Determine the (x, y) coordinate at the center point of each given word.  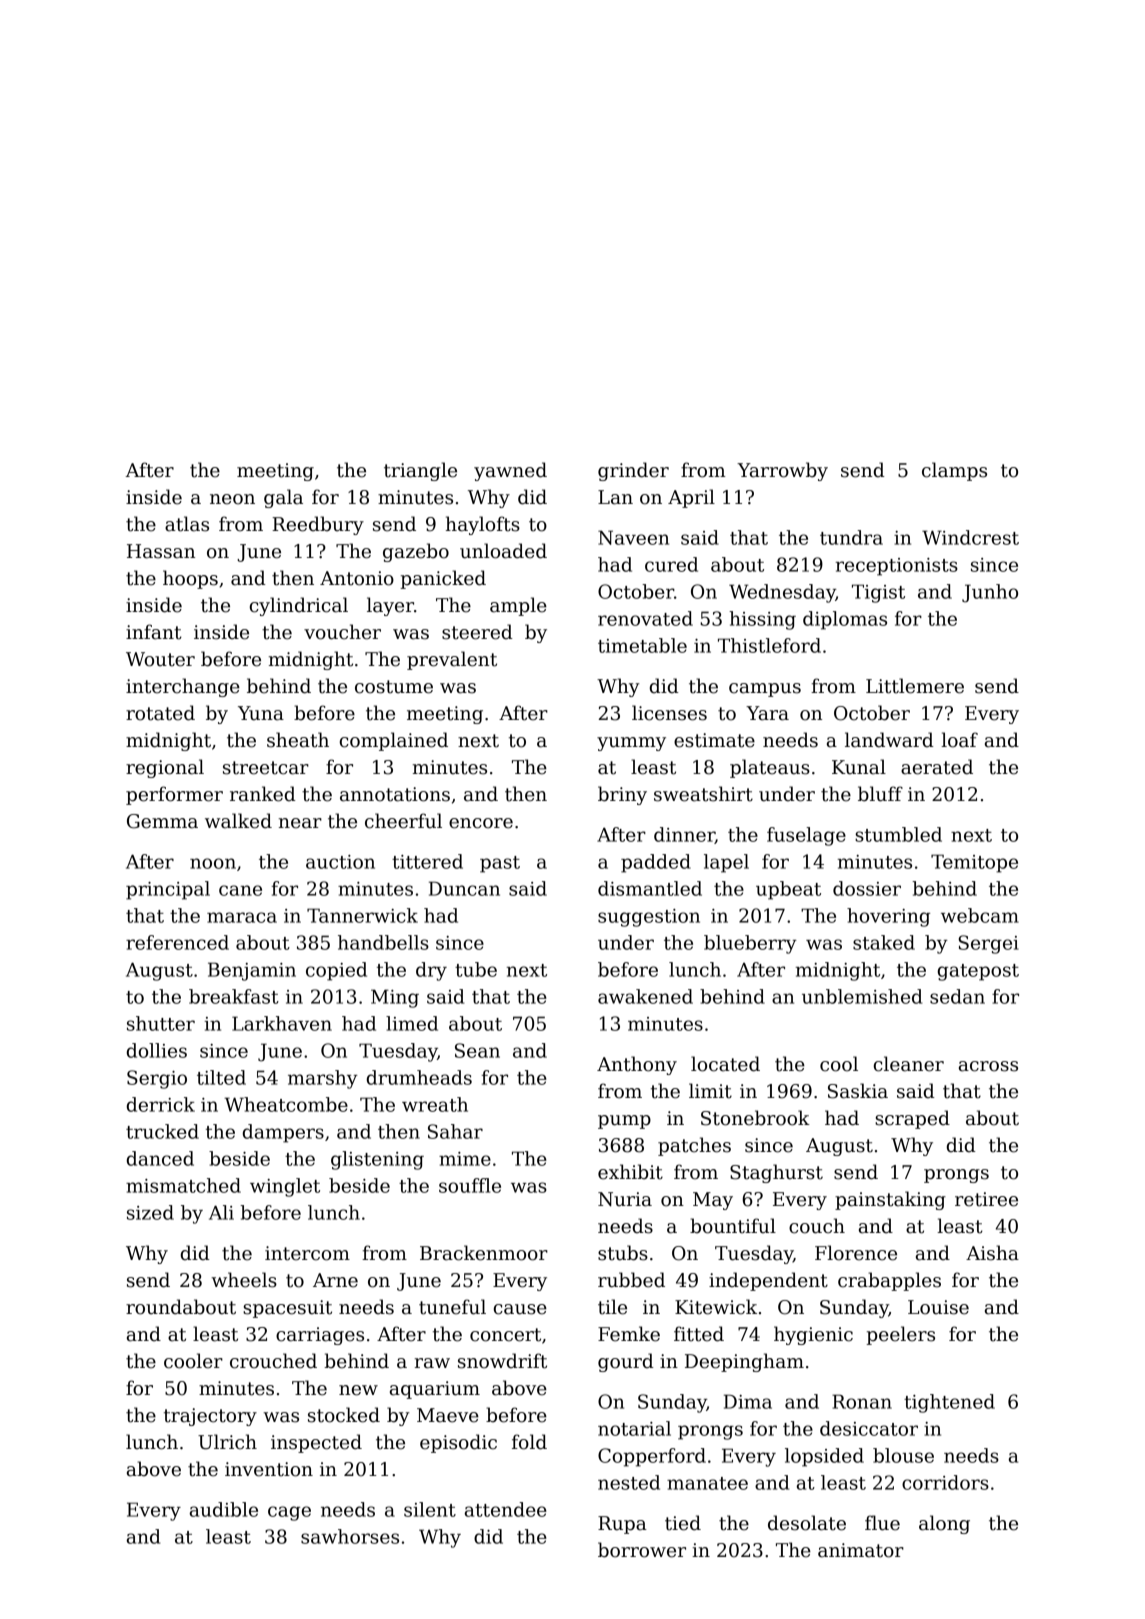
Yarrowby (782, 471)
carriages (320, 1336)
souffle (470, 1185)
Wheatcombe (286, 1104)
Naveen (633, 537)
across (988, 1066)
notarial (634, 1428)
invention (269, 1469)
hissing (762, 620)
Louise (938, 1307)
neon (232, 499)
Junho (990, 593)
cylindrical (299, 606)
